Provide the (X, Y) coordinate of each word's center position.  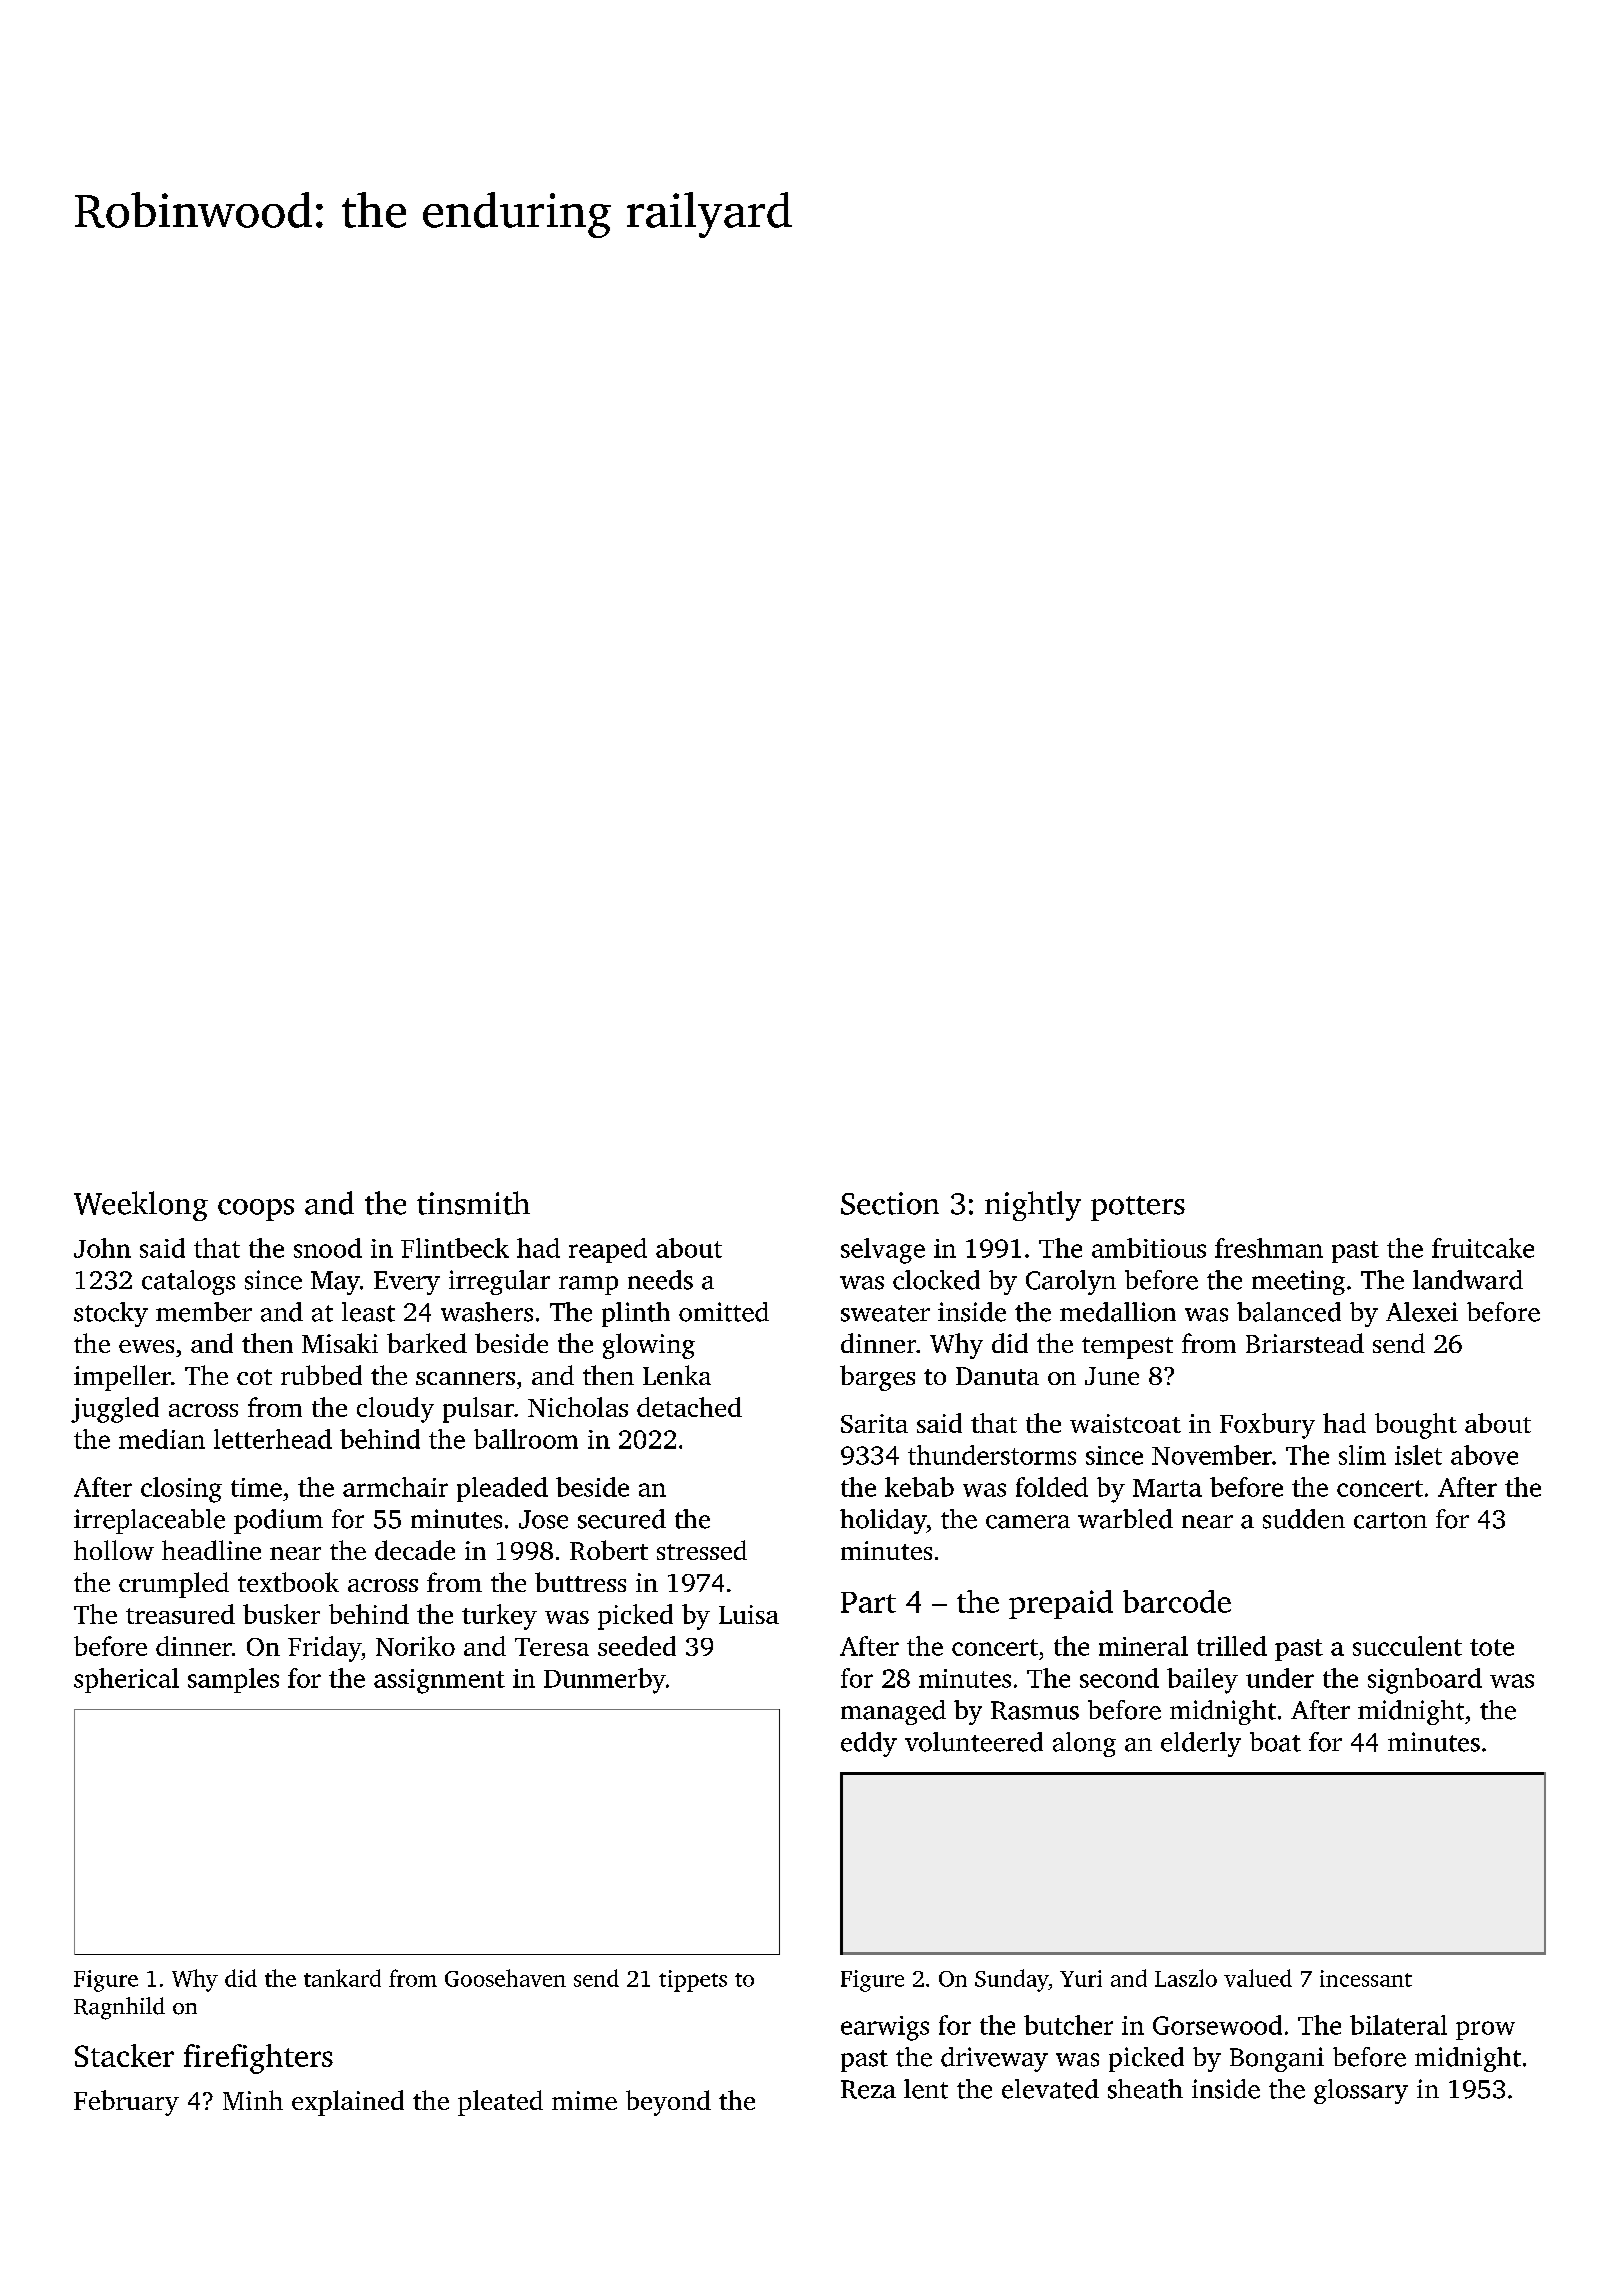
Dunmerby (605, 1681)
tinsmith (473, 1203)
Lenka (677, 1375)
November (1212, 1455)
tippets (693, 1981)
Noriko (415, 1646)
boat (1275, 1742)
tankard (342, 1978)
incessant (1366, 1978)
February (126, 2103)
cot (254, 1377)
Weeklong (141, 1206)
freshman (1269, 1248)
